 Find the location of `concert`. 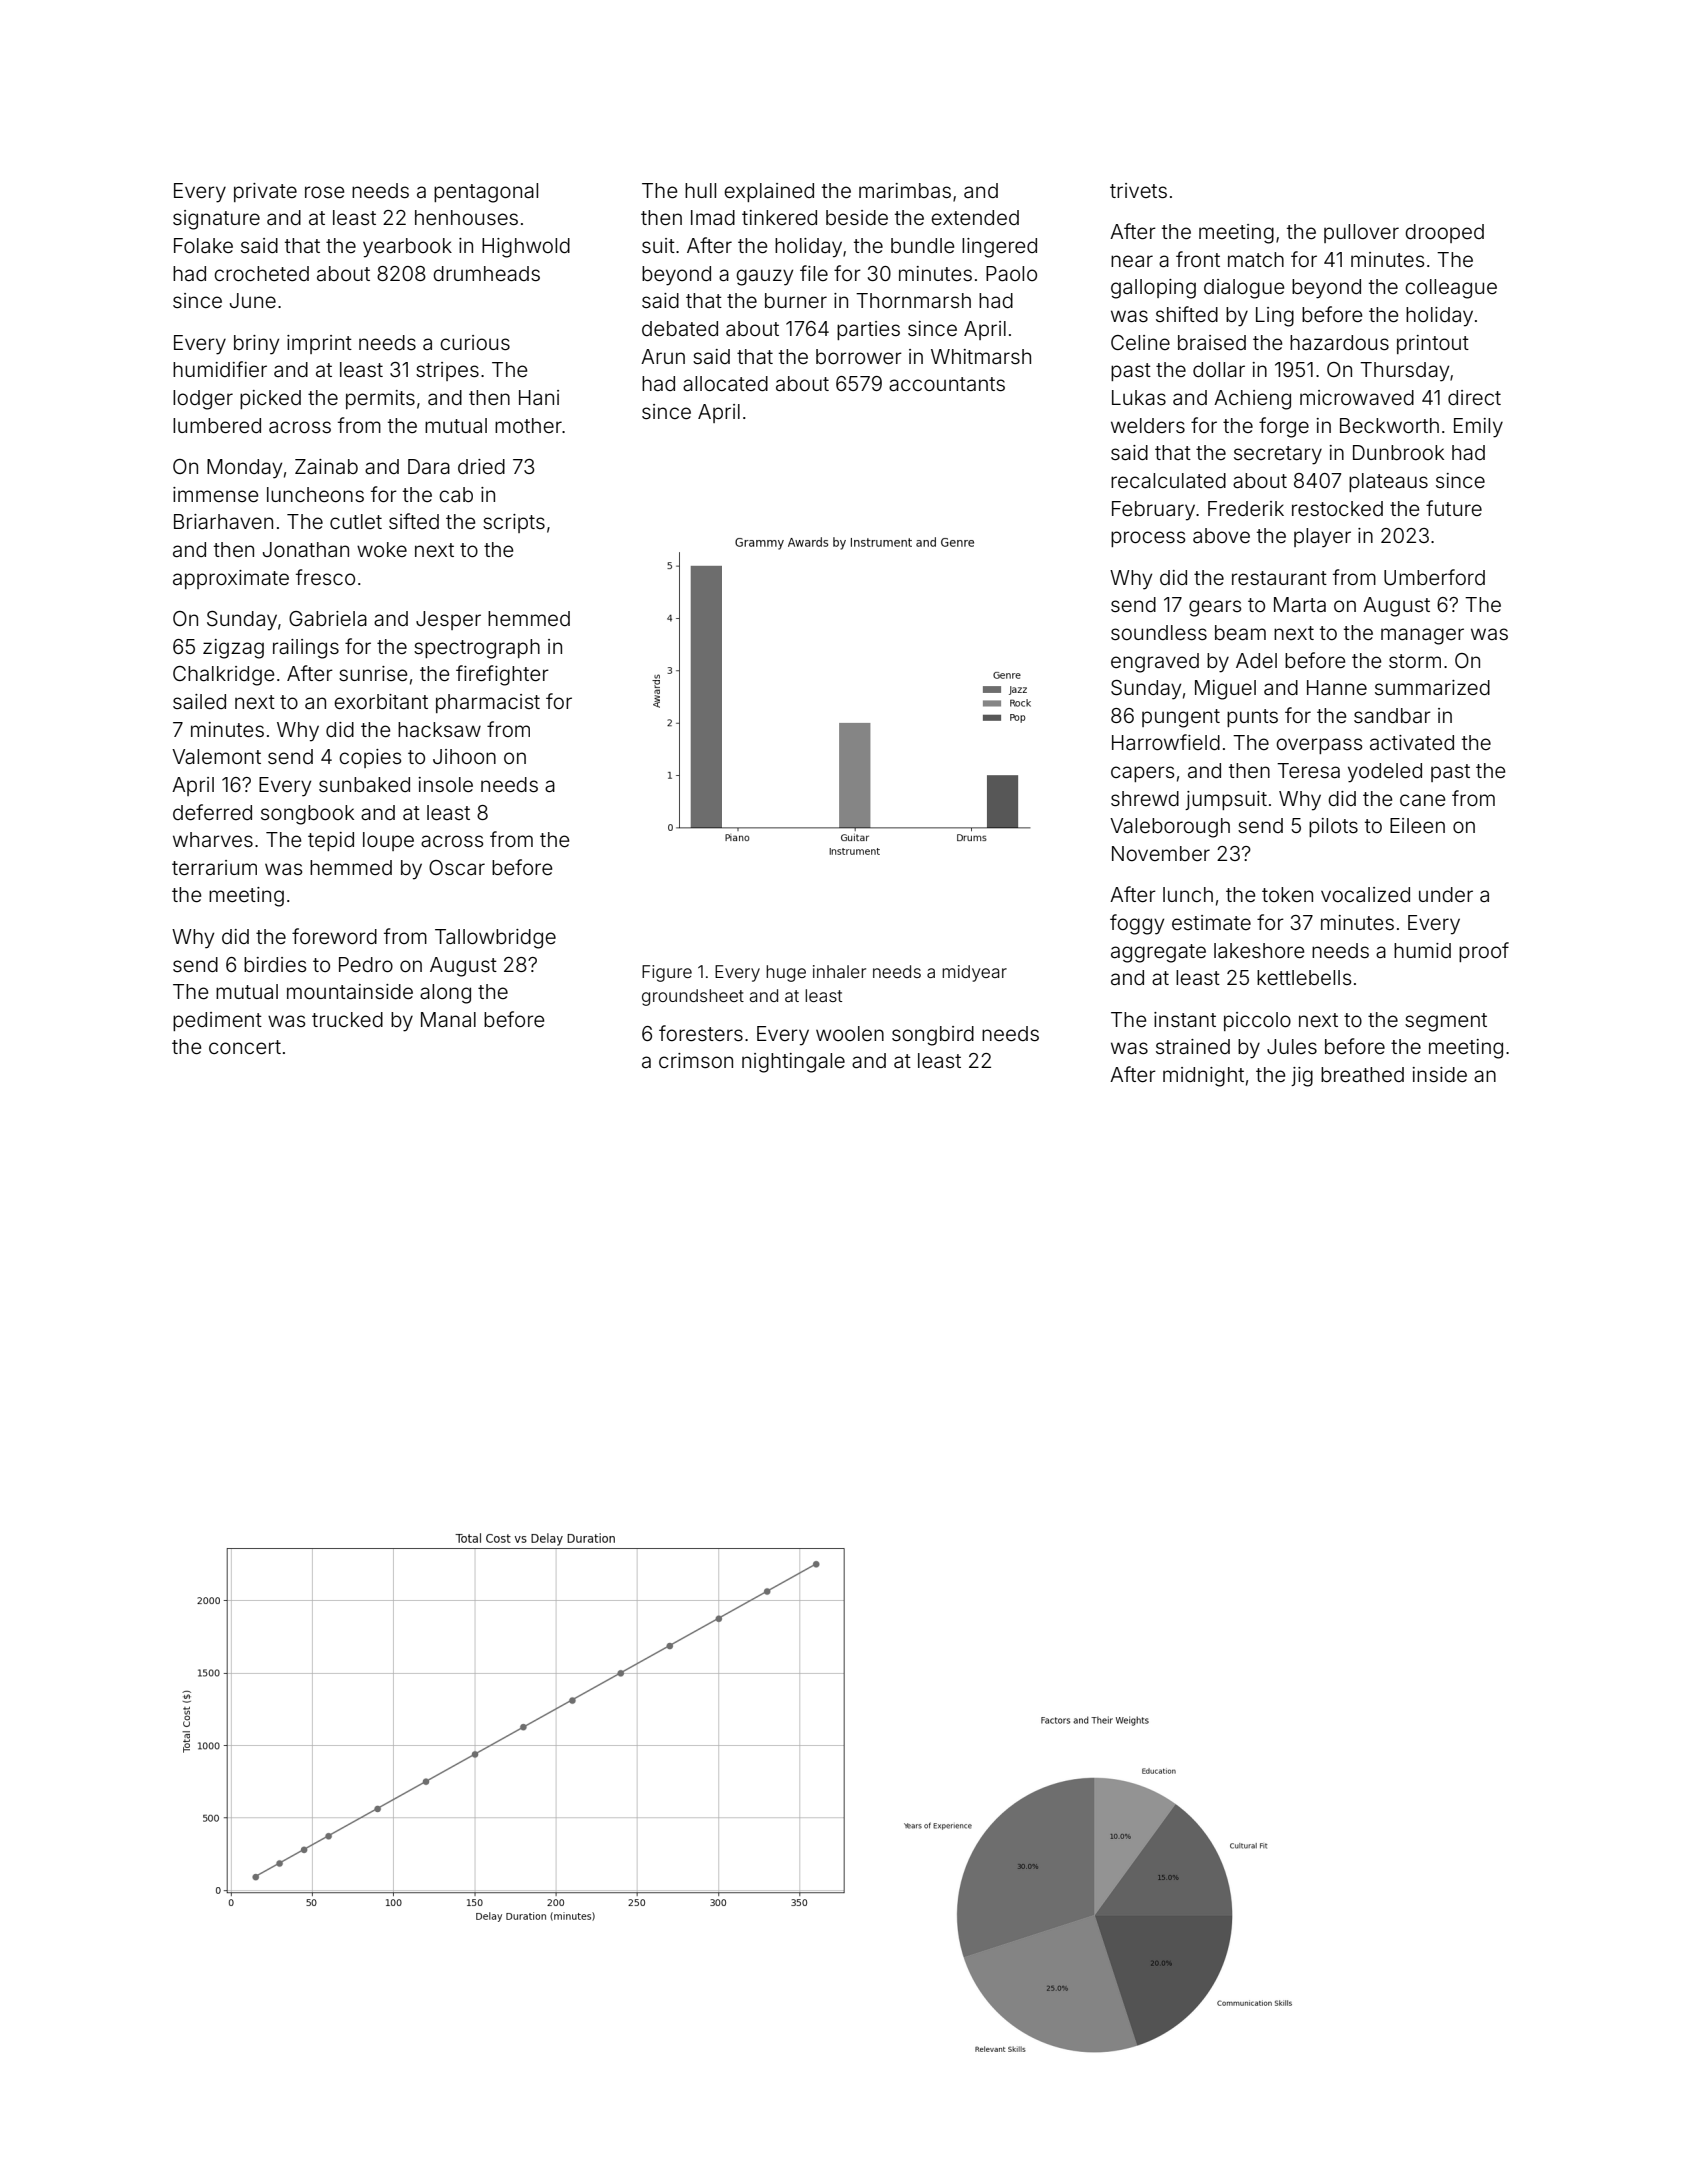

concert is located at coordinates (245, 1047).
